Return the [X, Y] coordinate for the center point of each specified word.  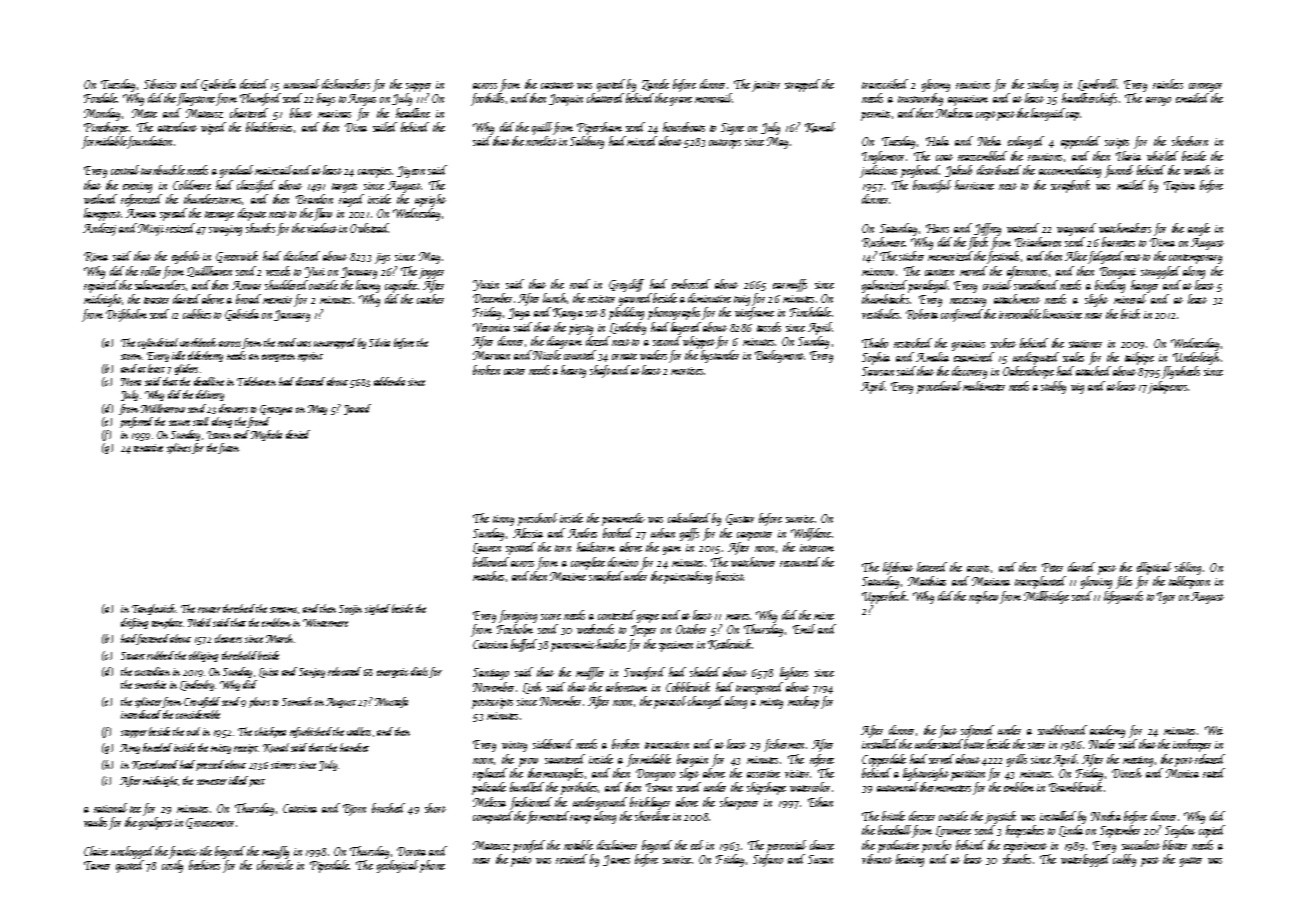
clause [822, 845]
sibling [1188, 568]
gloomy [936, 85]
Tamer [97, 865]
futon [229, 448]
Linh [532, 688]
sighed [377, 609]
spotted [520, 548]
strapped [802, 85]
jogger [431, 273]
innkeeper [1192, 745]
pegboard [920, 171]
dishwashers [346, 84]
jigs [382, 258]
